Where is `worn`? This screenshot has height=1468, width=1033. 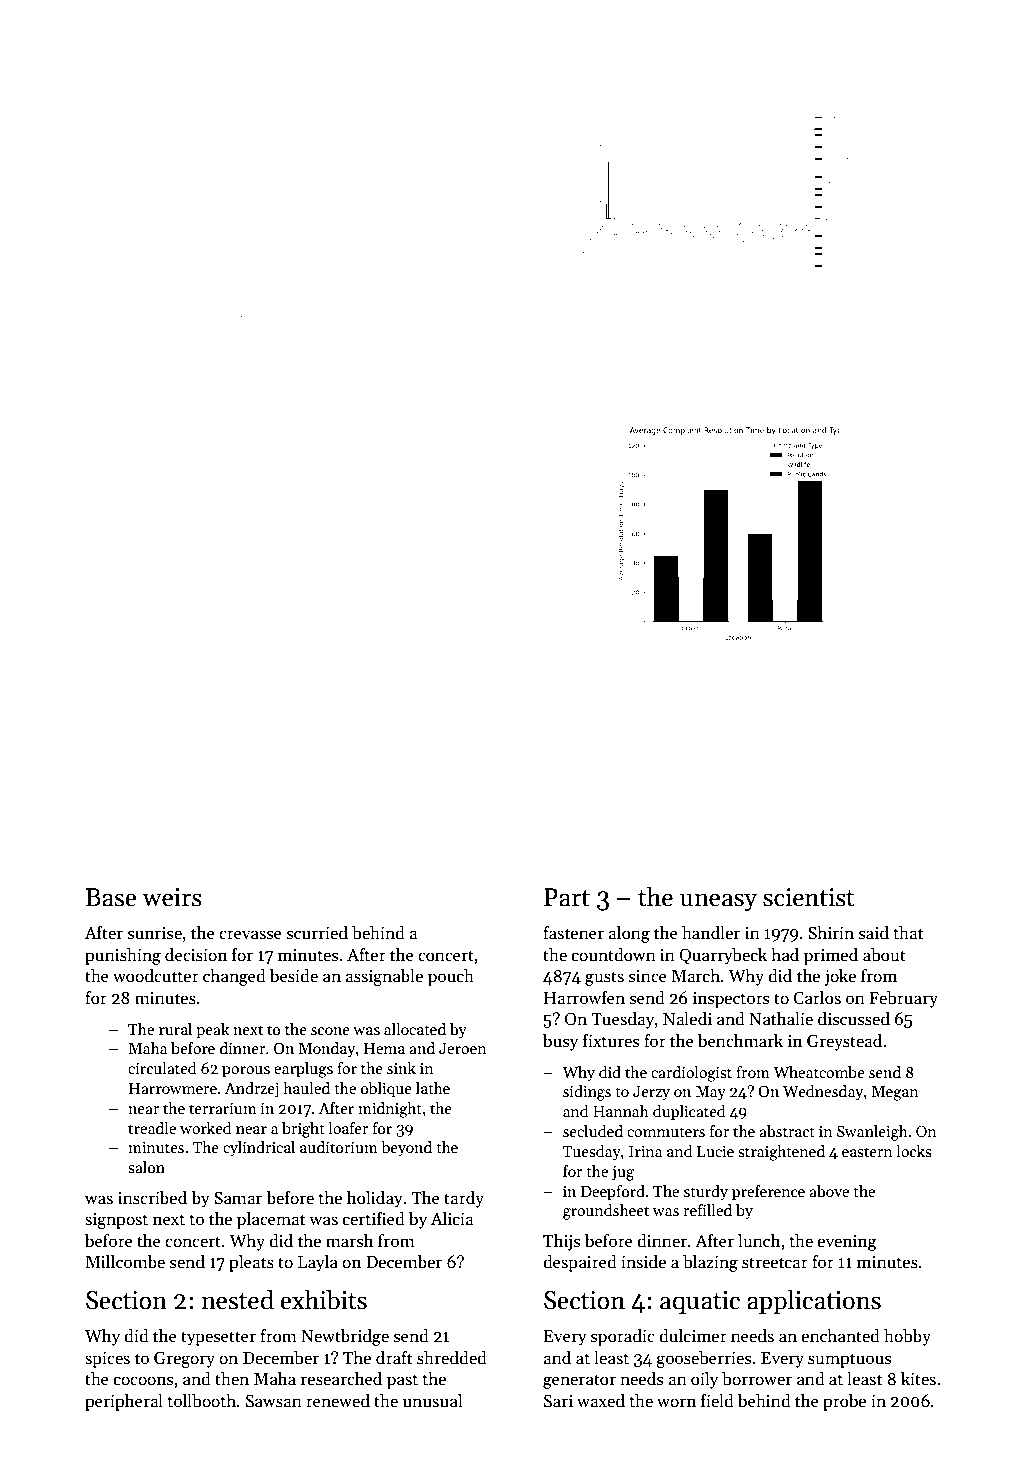 worn is located at coordinates (676, 1403).
